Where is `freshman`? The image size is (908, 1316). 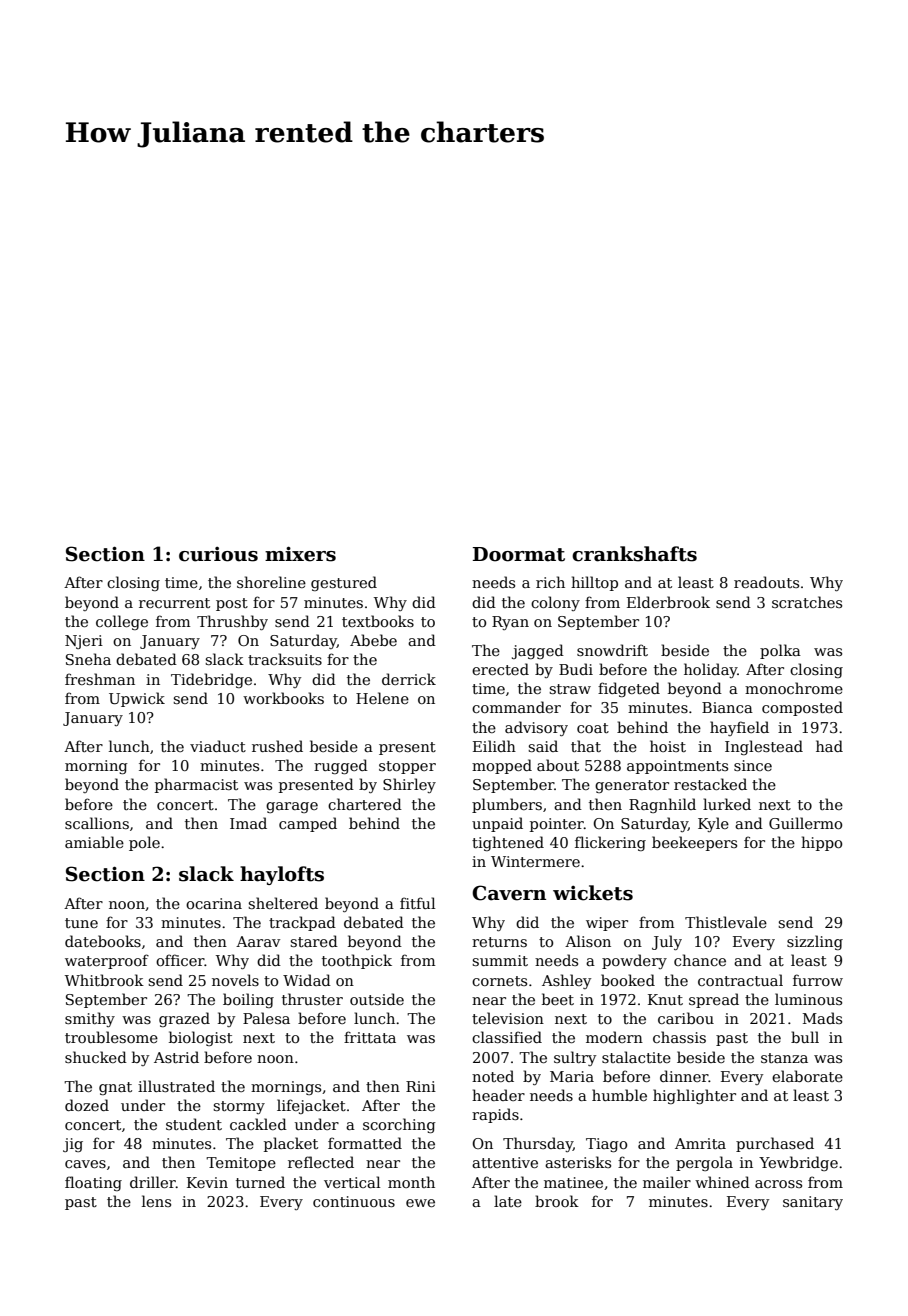
freshman is located at coordinates (100, 679).
